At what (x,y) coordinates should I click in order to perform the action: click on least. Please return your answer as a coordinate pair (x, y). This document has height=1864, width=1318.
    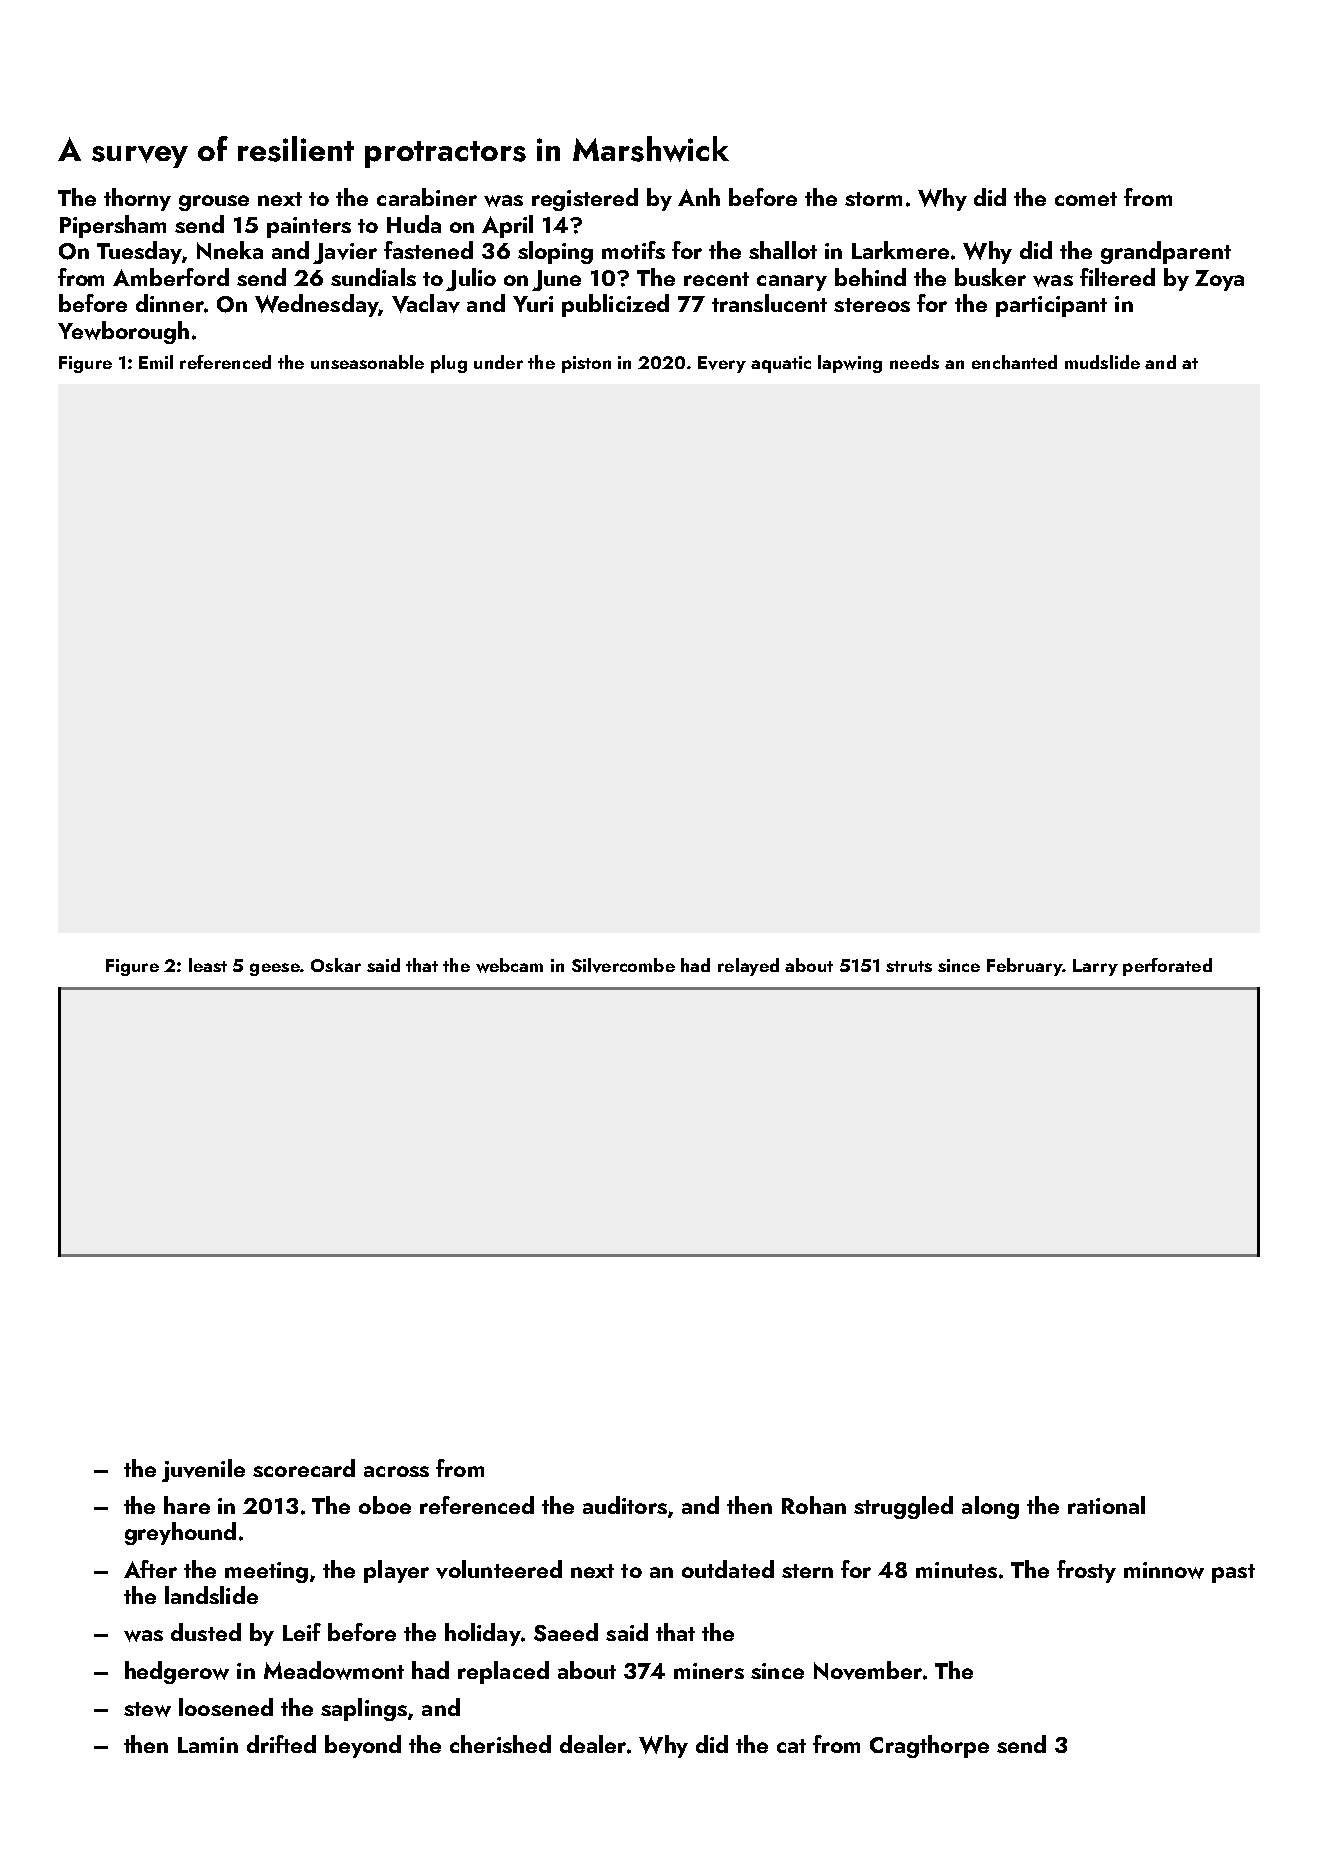
    Looking at the image, I should click on (208, 965).
